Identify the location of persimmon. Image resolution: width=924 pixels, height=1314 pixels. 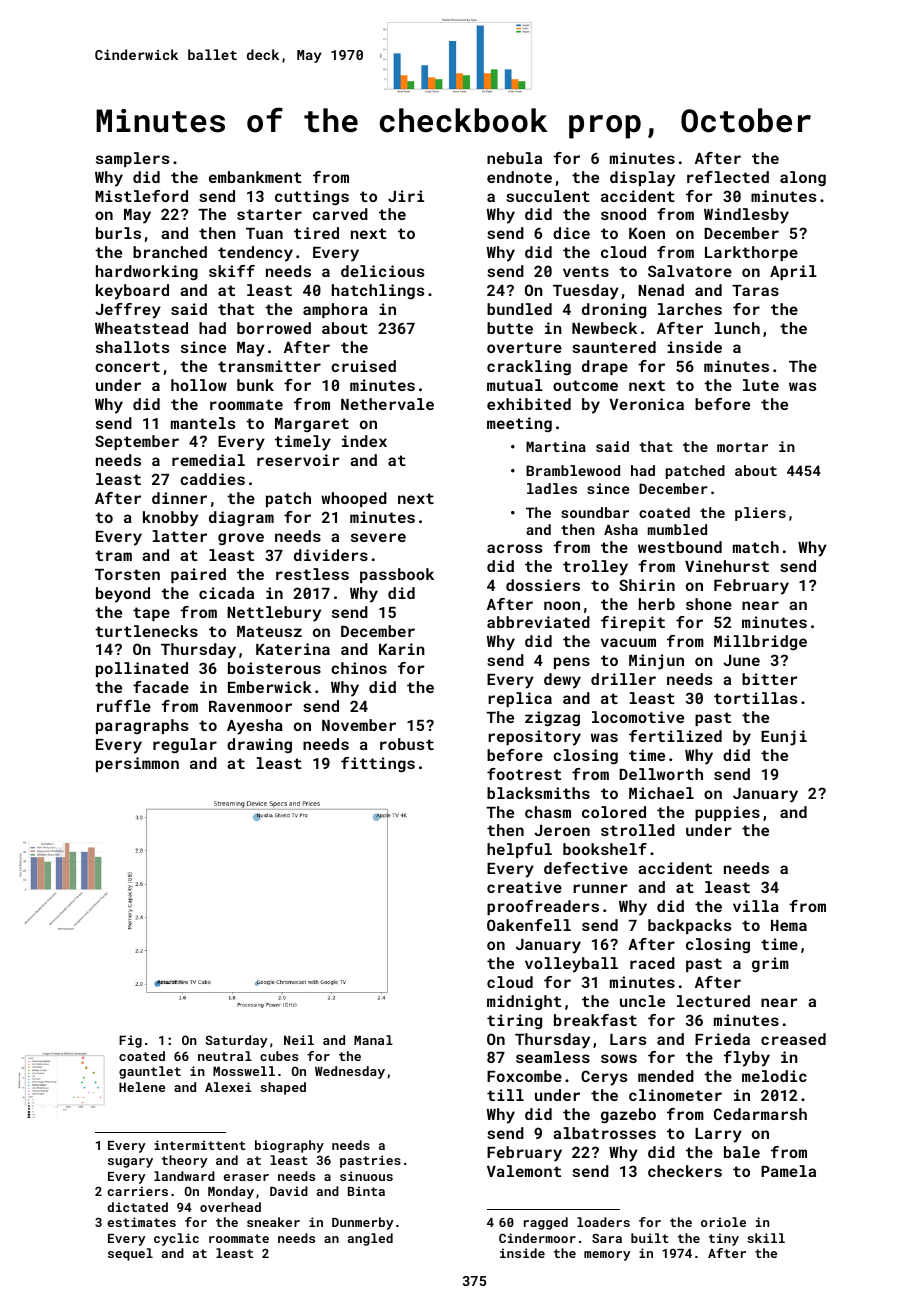
(137, 764).
